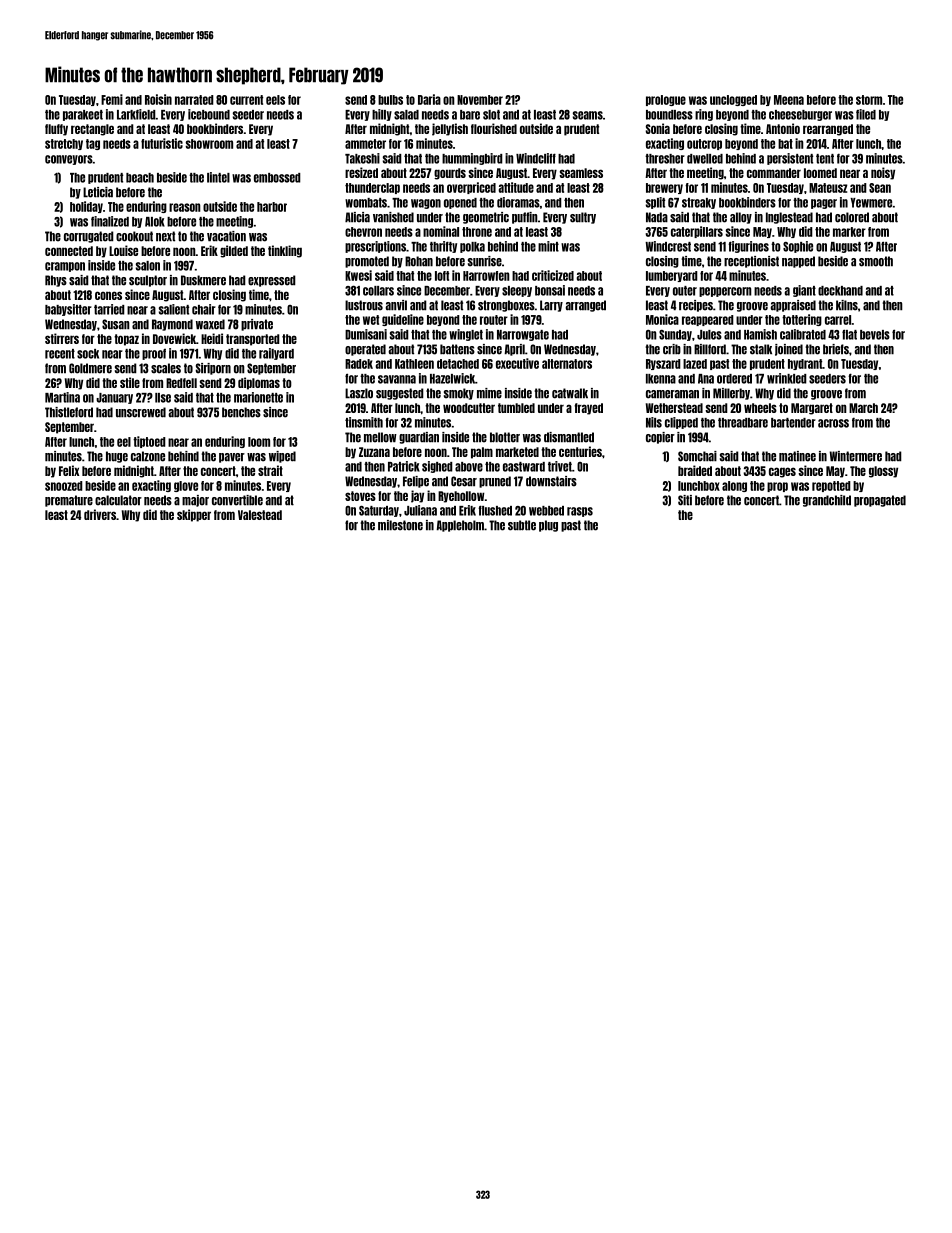 This page has height=1233, width=952. What do you see at coordinates (112, 99) in the page?
I see `Femi` at bounding box center [112, 99].
